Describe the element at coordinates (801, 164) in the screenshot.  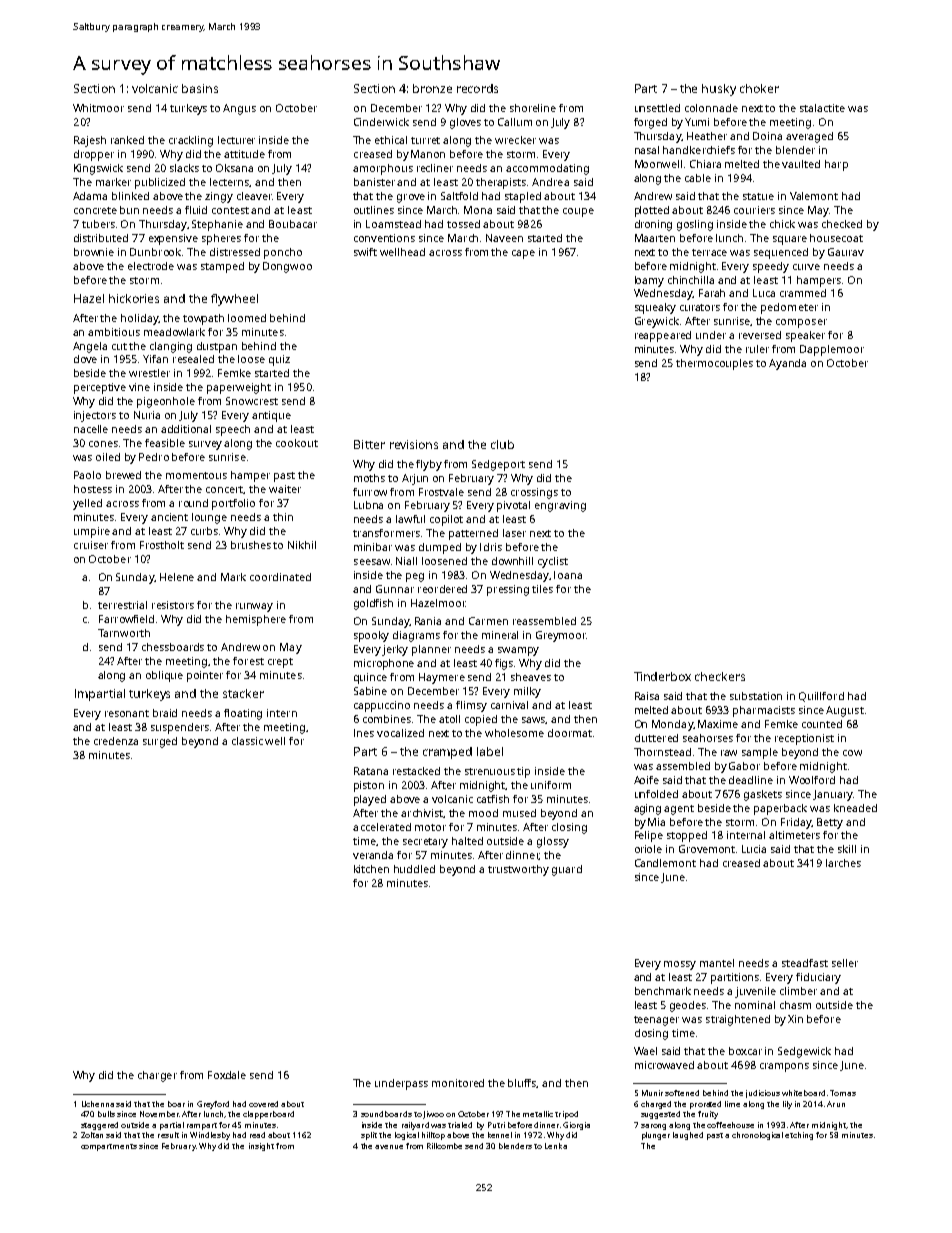
I see `vaulted` at that location.
